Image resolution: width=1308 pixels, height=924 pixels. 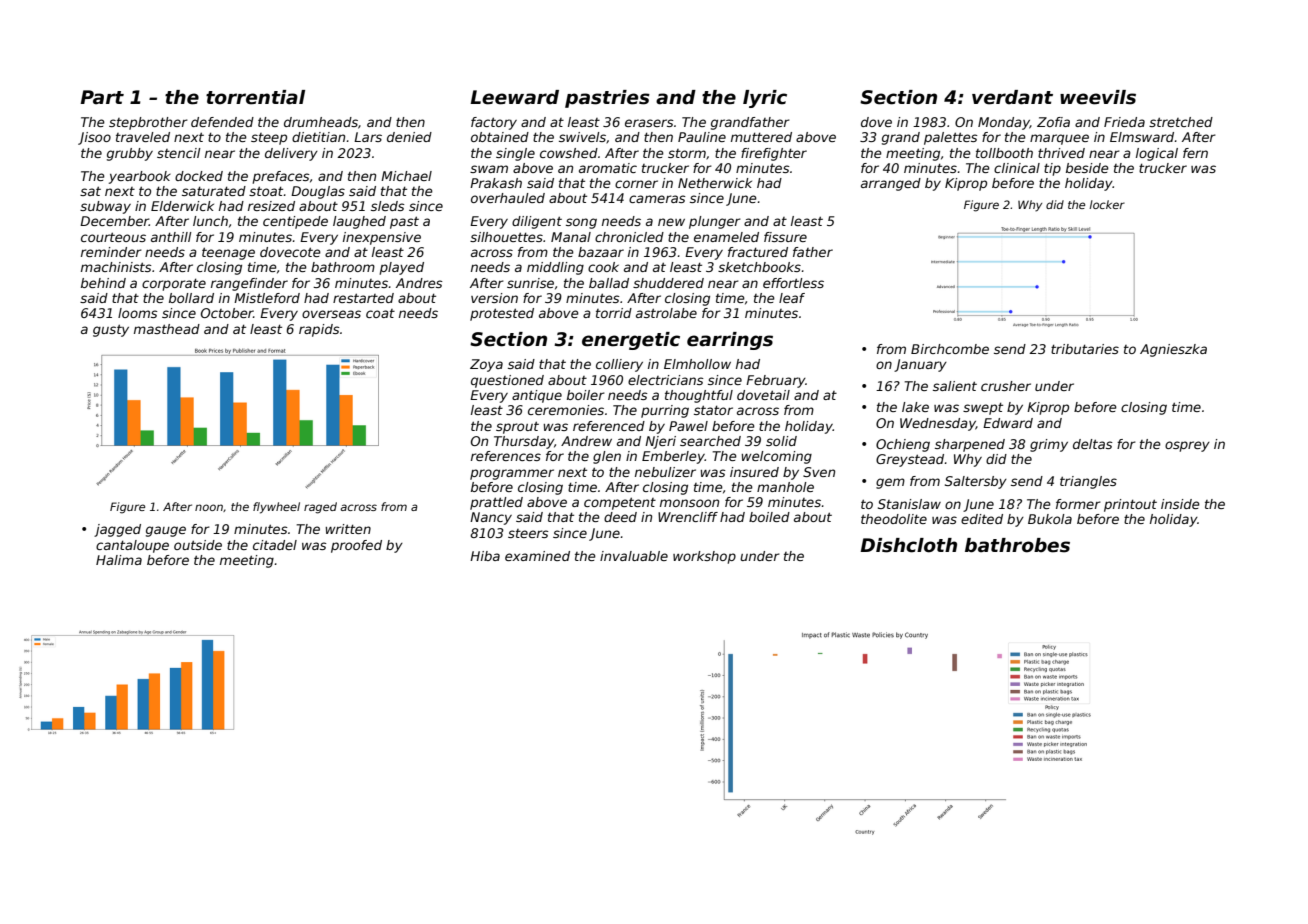 I want to click on torrential, so click(x=255, y=97).
